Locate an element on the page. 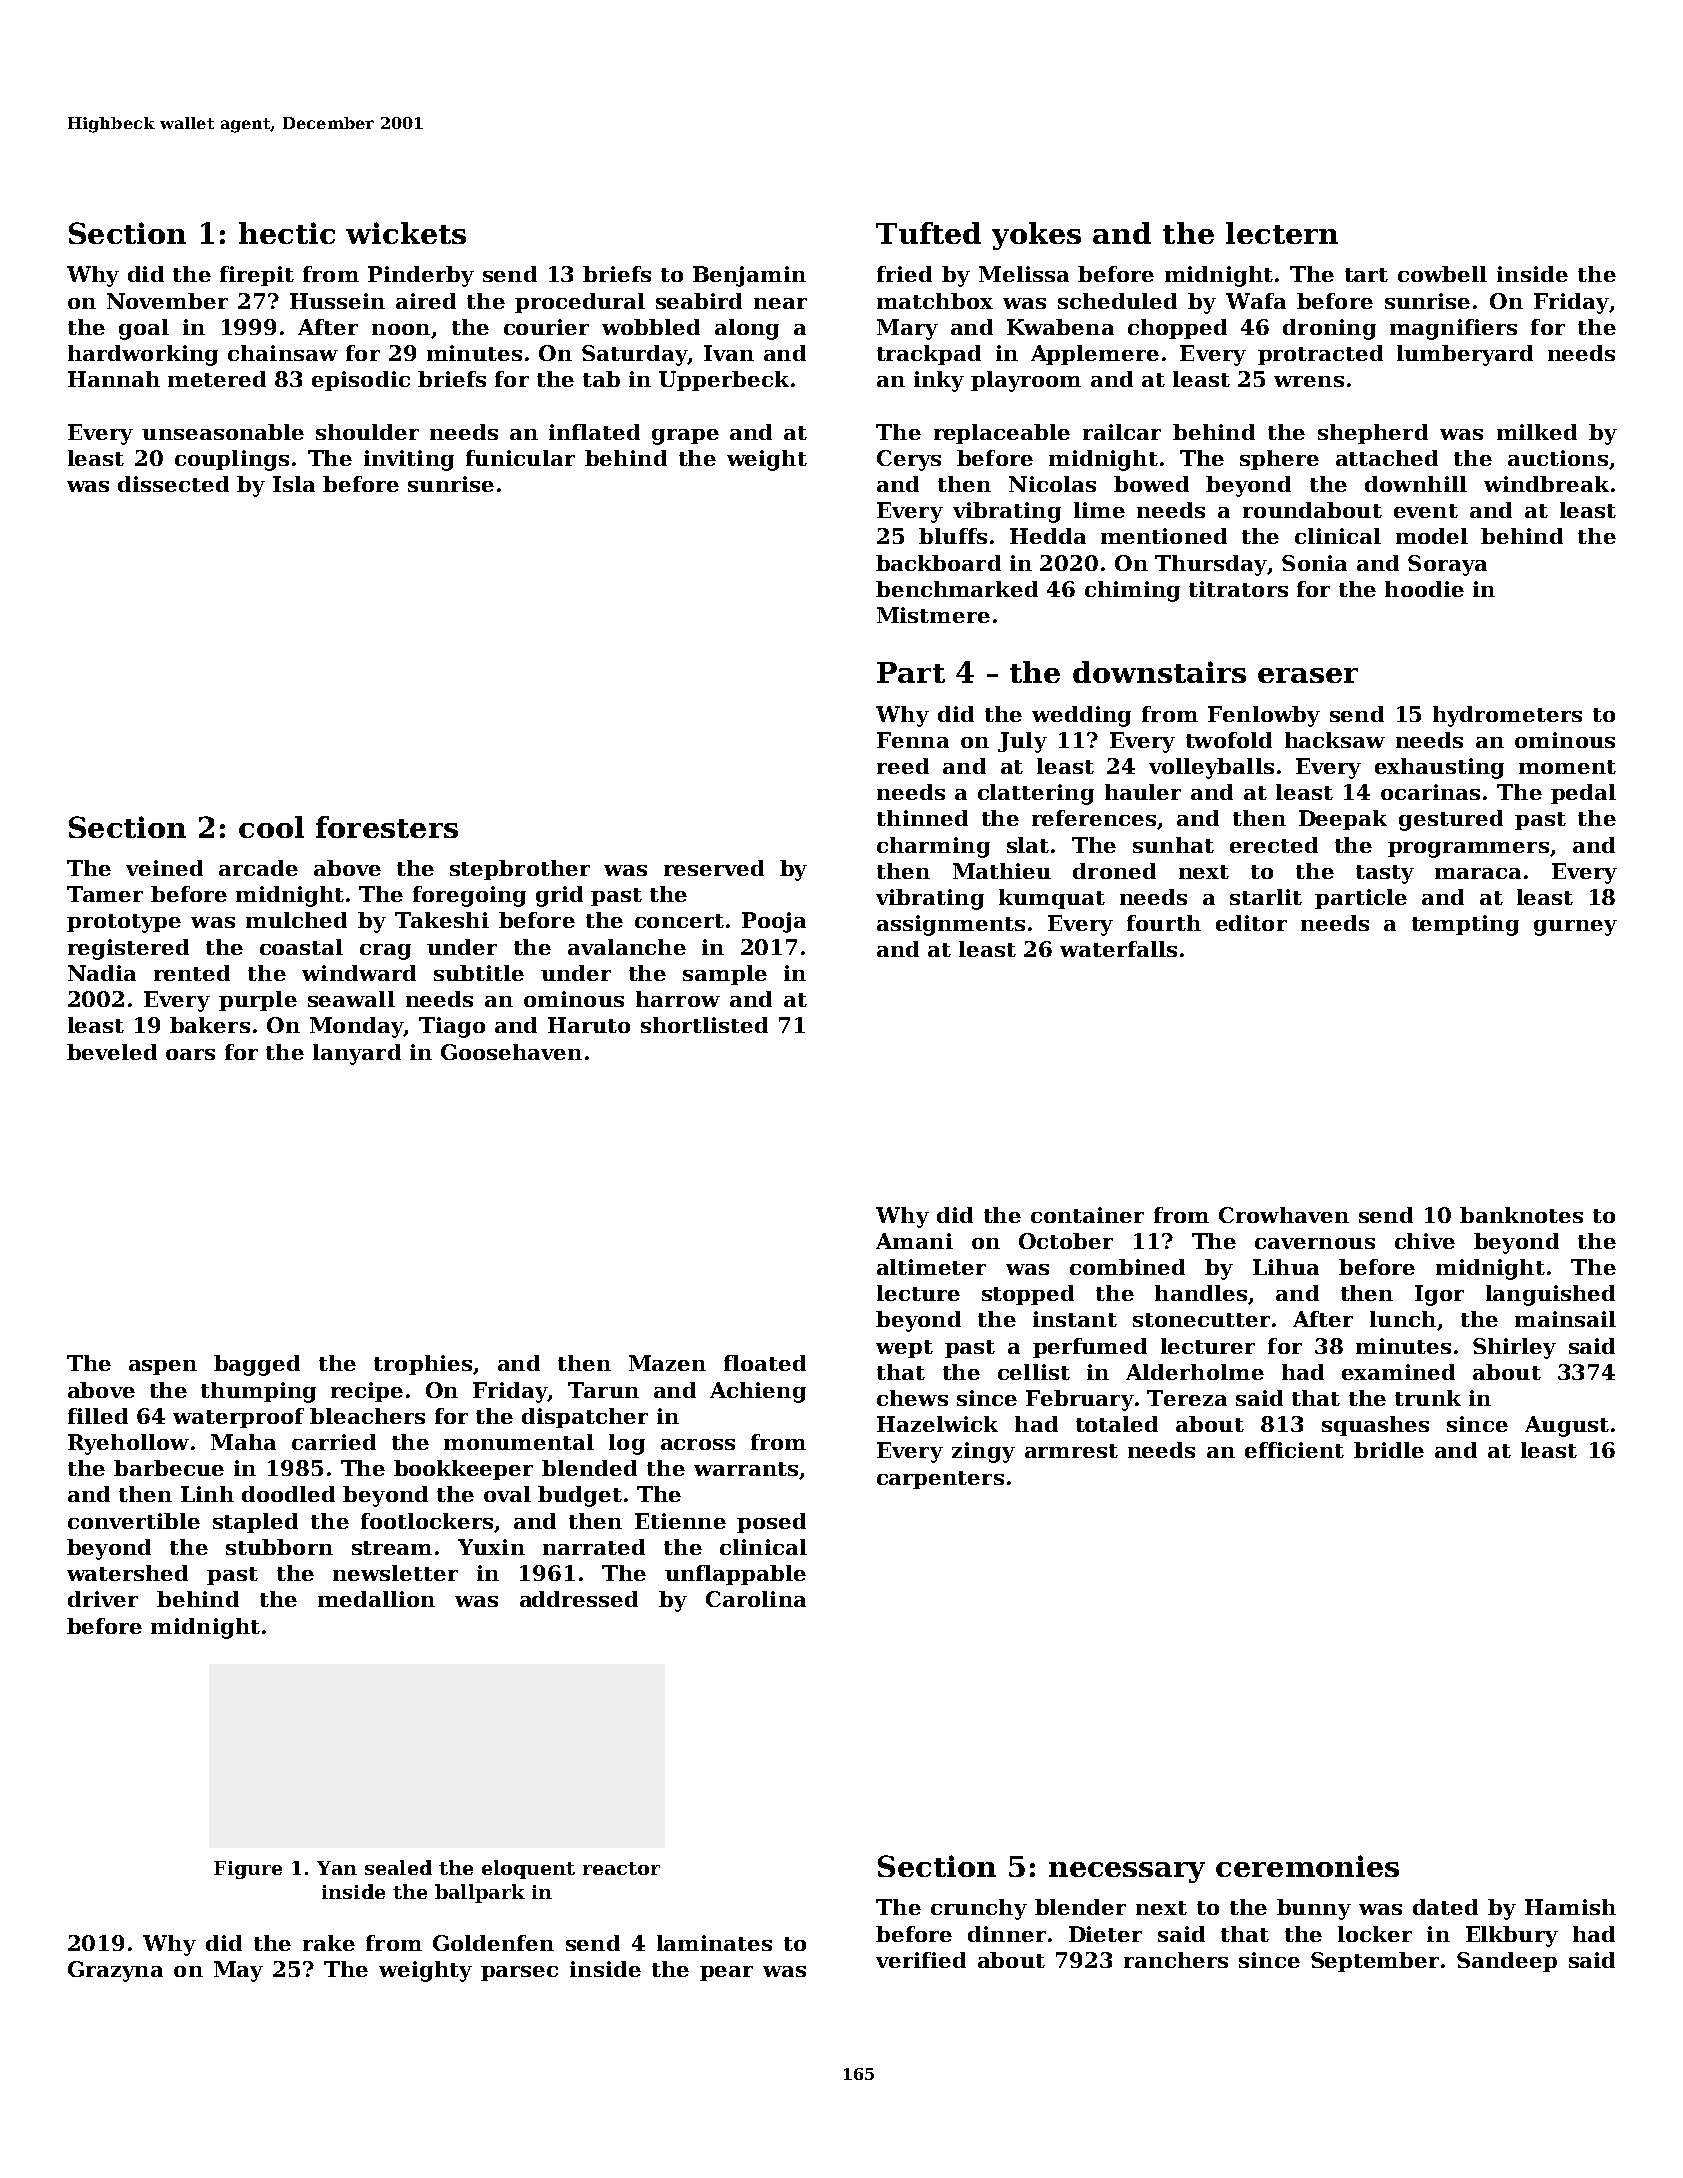 The height and width of the page is (2178, 1683). May is located at coordinates (238, 1971).
